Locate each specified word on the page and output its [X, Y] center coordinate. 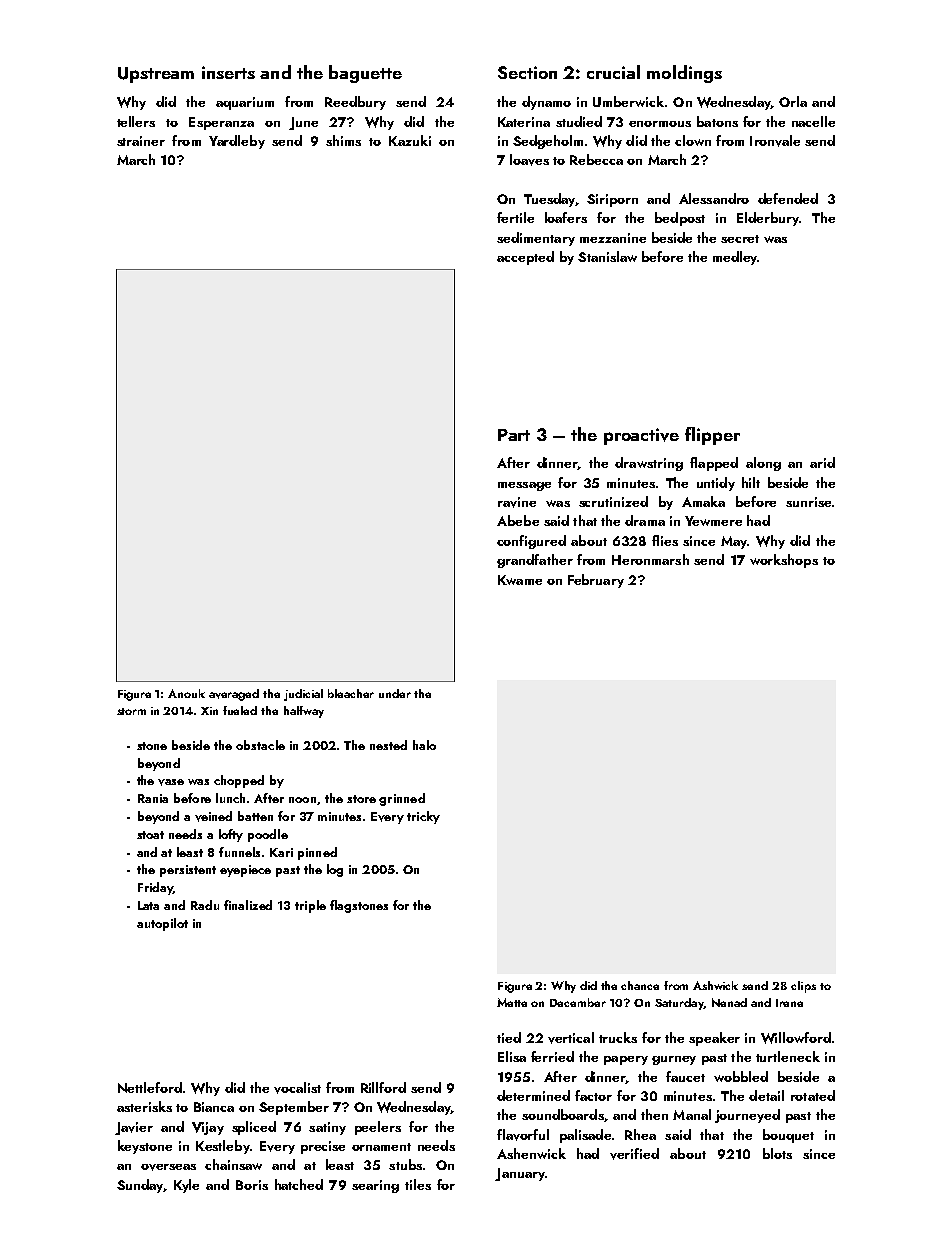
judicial [303, 695]
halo [424, 745]
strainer [141, 141]
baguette [365, 74]
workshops [784, 561]
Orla [793, 101]
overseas [168, 1167]
